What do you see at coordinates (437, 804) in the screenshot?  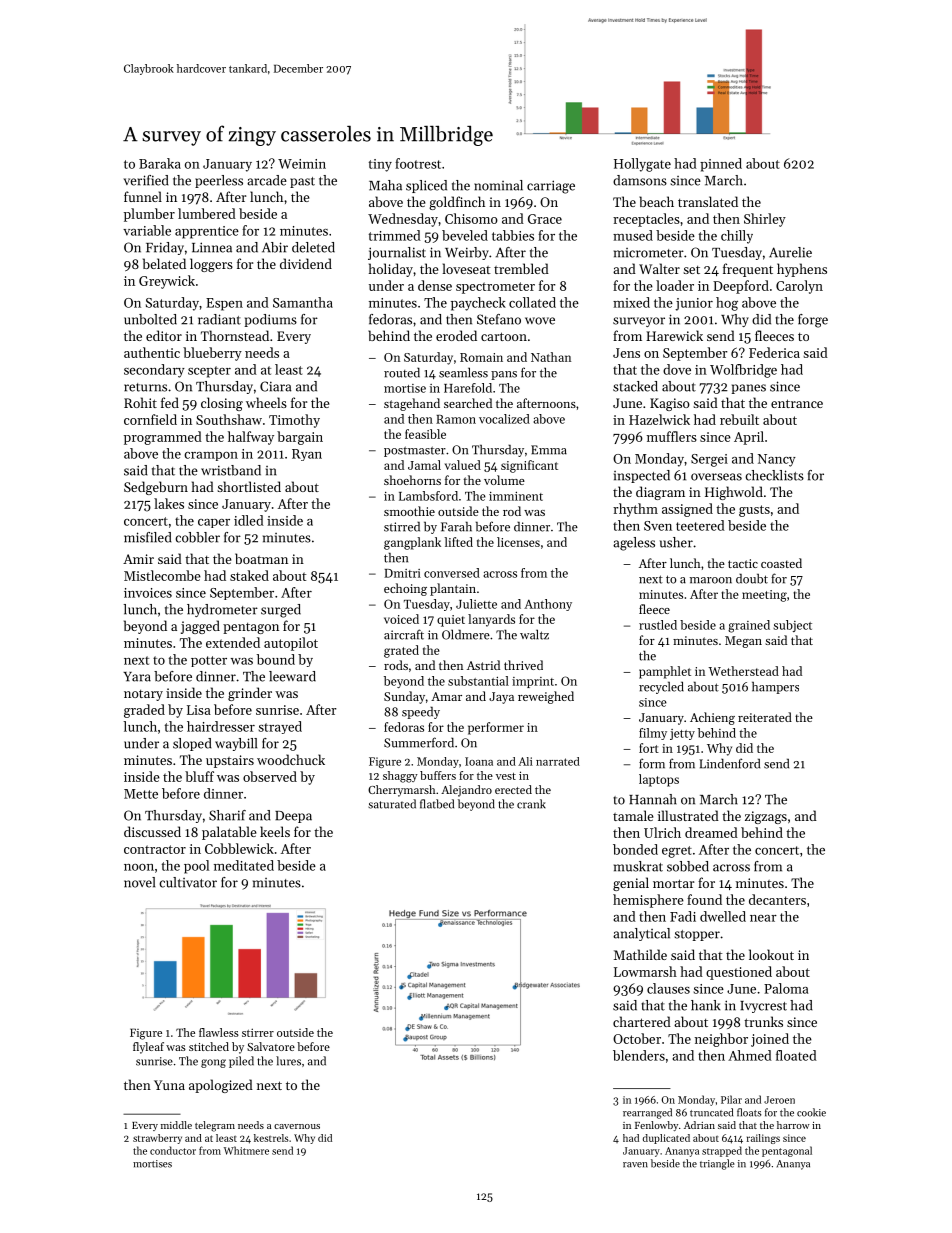 I see `flatbed` at bounding box center [437, 804].
